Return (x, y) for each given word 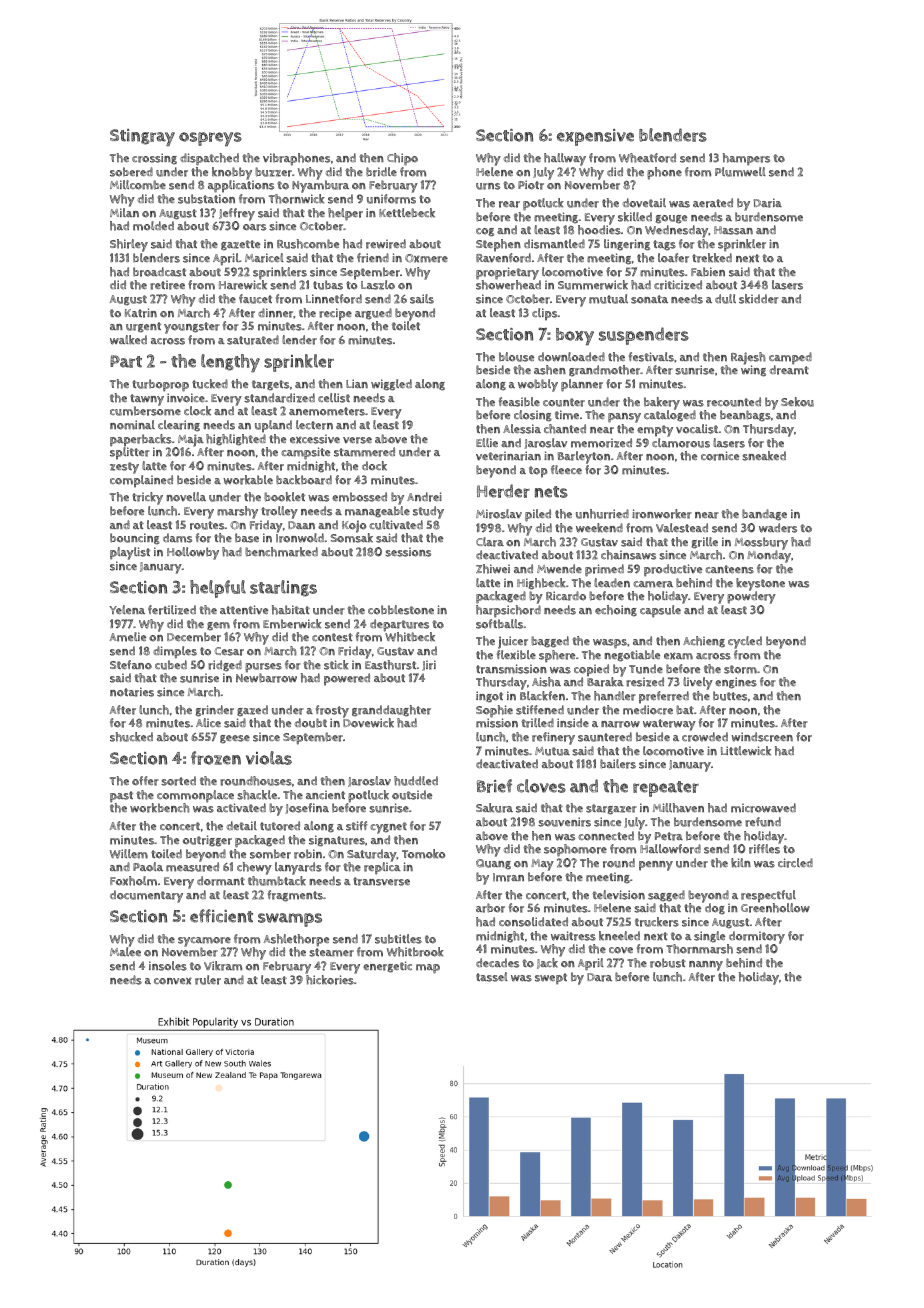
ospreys (210, 139)
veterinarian (508, 456)
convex (173, 981)
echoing (616, 611)
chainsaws (628, 555)
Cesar (229, 651)
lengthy (230, 363)
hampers (746, 159)
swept (551, 979)
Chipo (402, 159)
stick (336, 665)
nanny (706, 966)
